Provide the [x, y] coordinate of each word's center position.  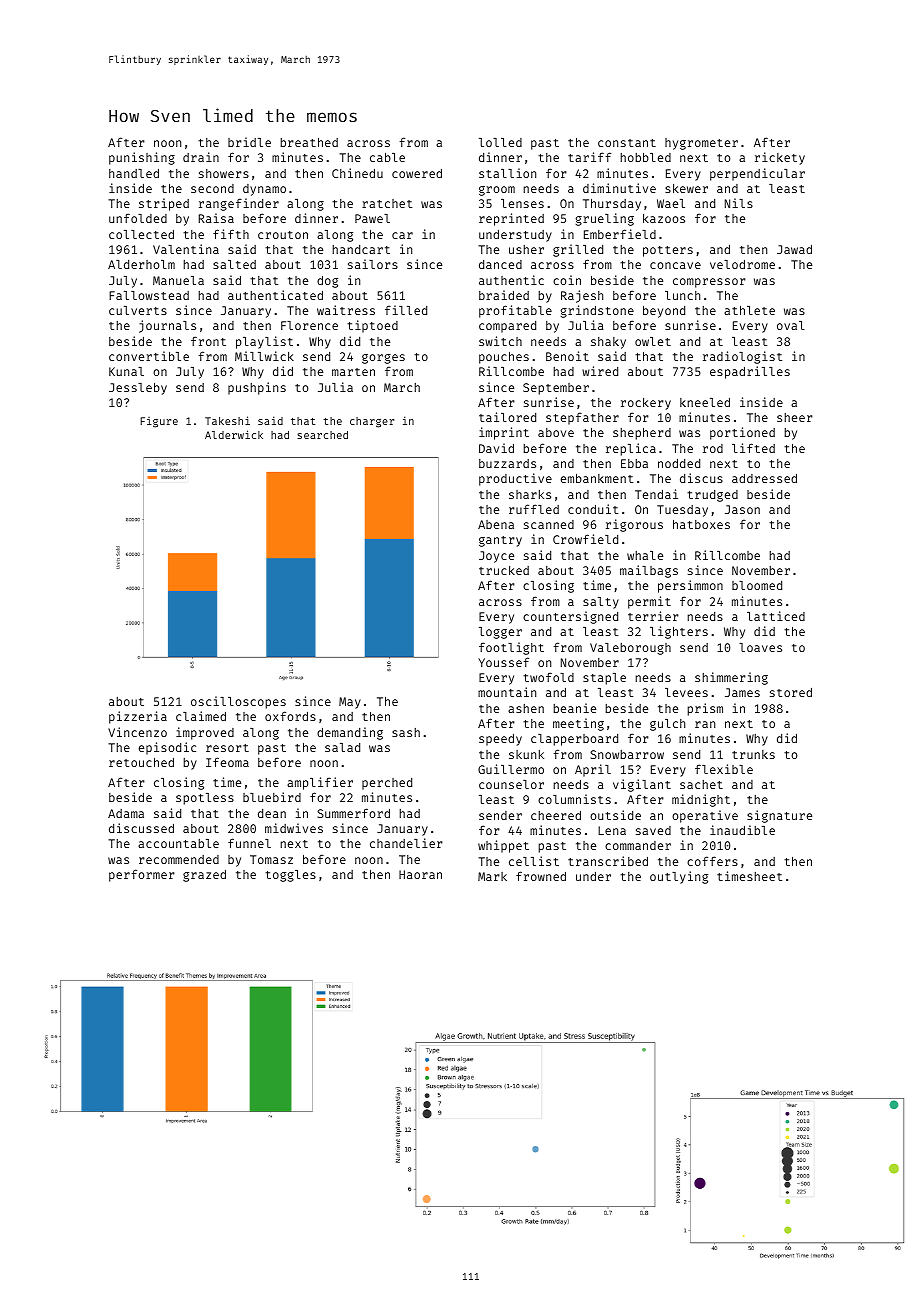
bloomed [757, 585]
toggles [290, 876]
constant [627, 143]
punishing [142, 158]
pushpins [257, 388]
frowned [541, 876]
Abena [496, 524]
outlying [679, 877]
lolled [500, 142]
